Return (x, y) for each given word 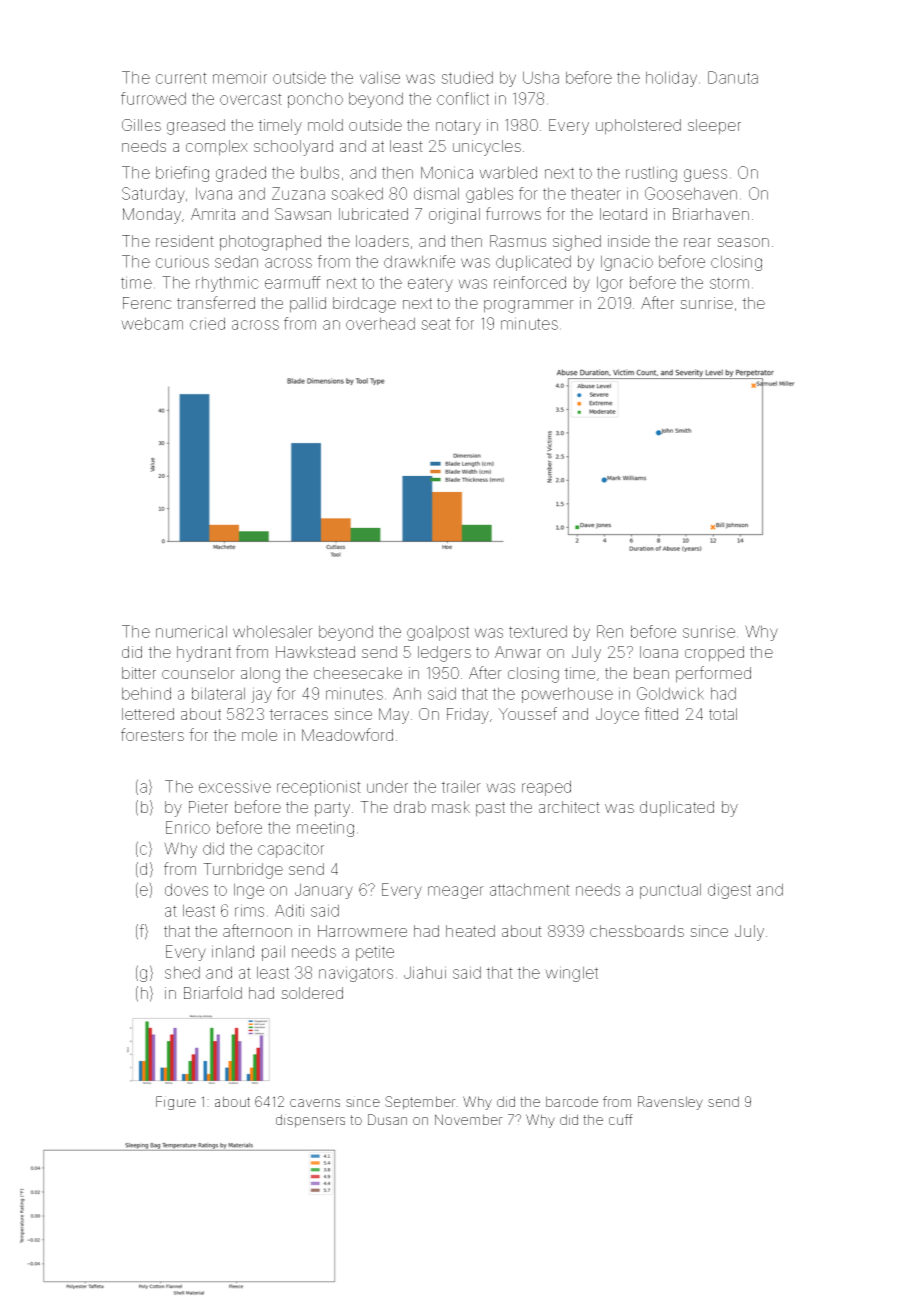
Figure (176, 1103)
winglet (571, 974)
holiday (671, 79)
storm (729, 283)
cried (207, 323)
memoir (240, 77)
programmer (529, 306)
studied (467, 77)
